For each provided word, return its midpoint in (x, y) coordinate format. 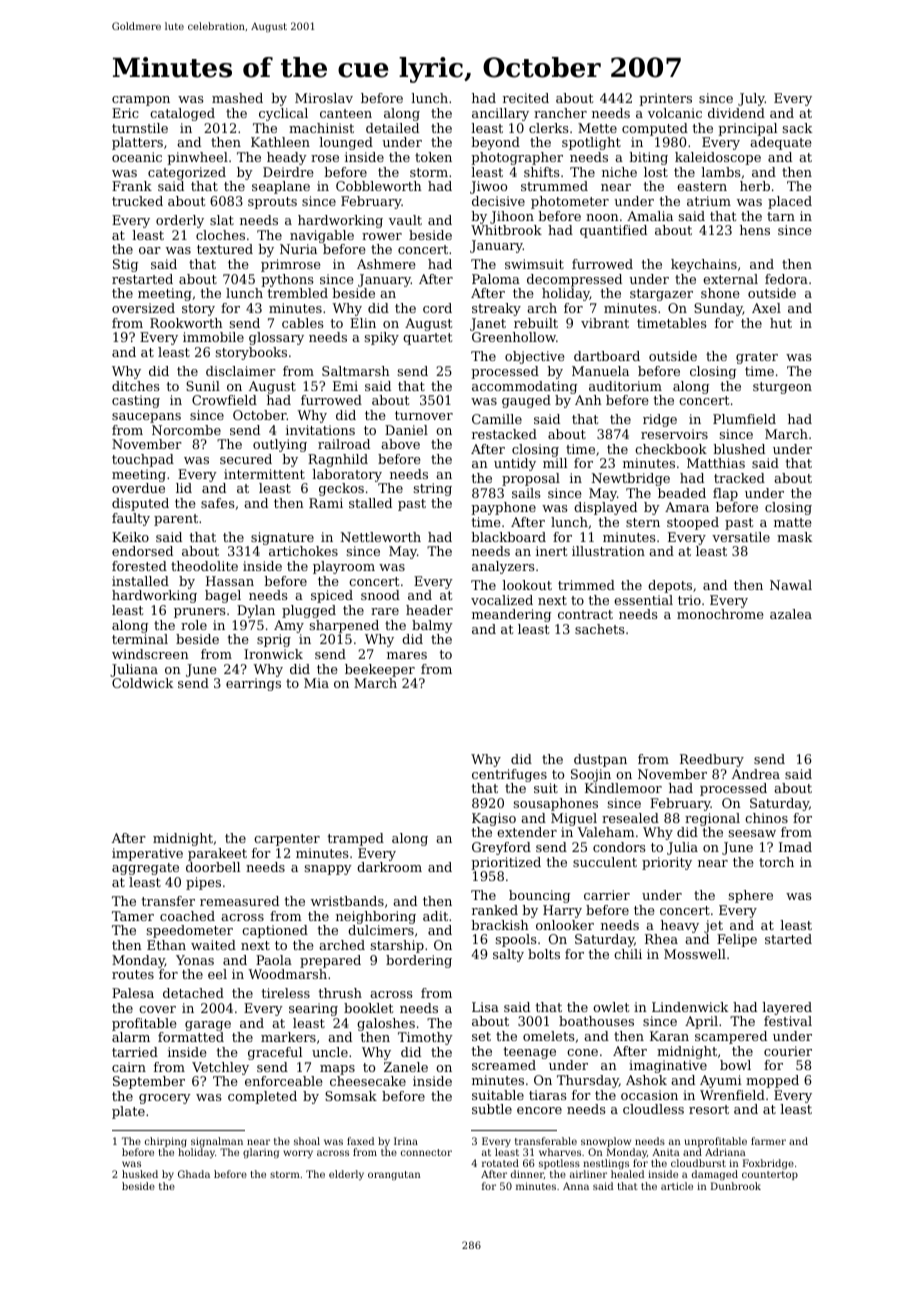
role (194, 625)
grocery (165, 1099)
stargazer (661, 295)
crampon (141, 101)
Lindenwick (690, 1007)
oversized (143, 308)
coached (187, 916)
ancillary (500, 114)
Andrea (756, 774)
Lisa (485, 1007)
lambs (721, 172)
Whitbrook (506, 230)
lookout (527, 585)
